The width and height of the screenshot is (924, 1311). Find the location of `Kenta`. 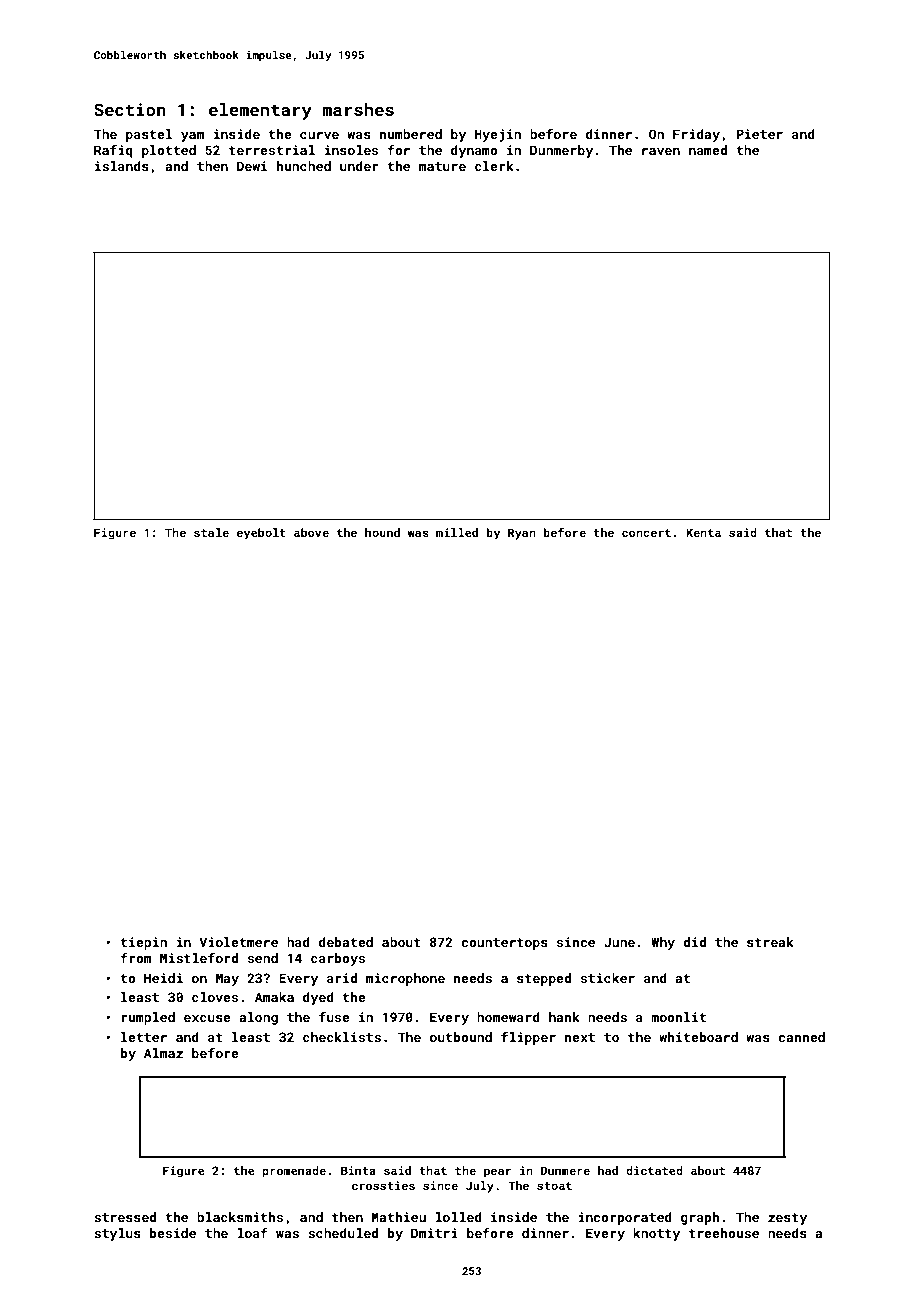

Kenta is located at coordinates (703, 532).
